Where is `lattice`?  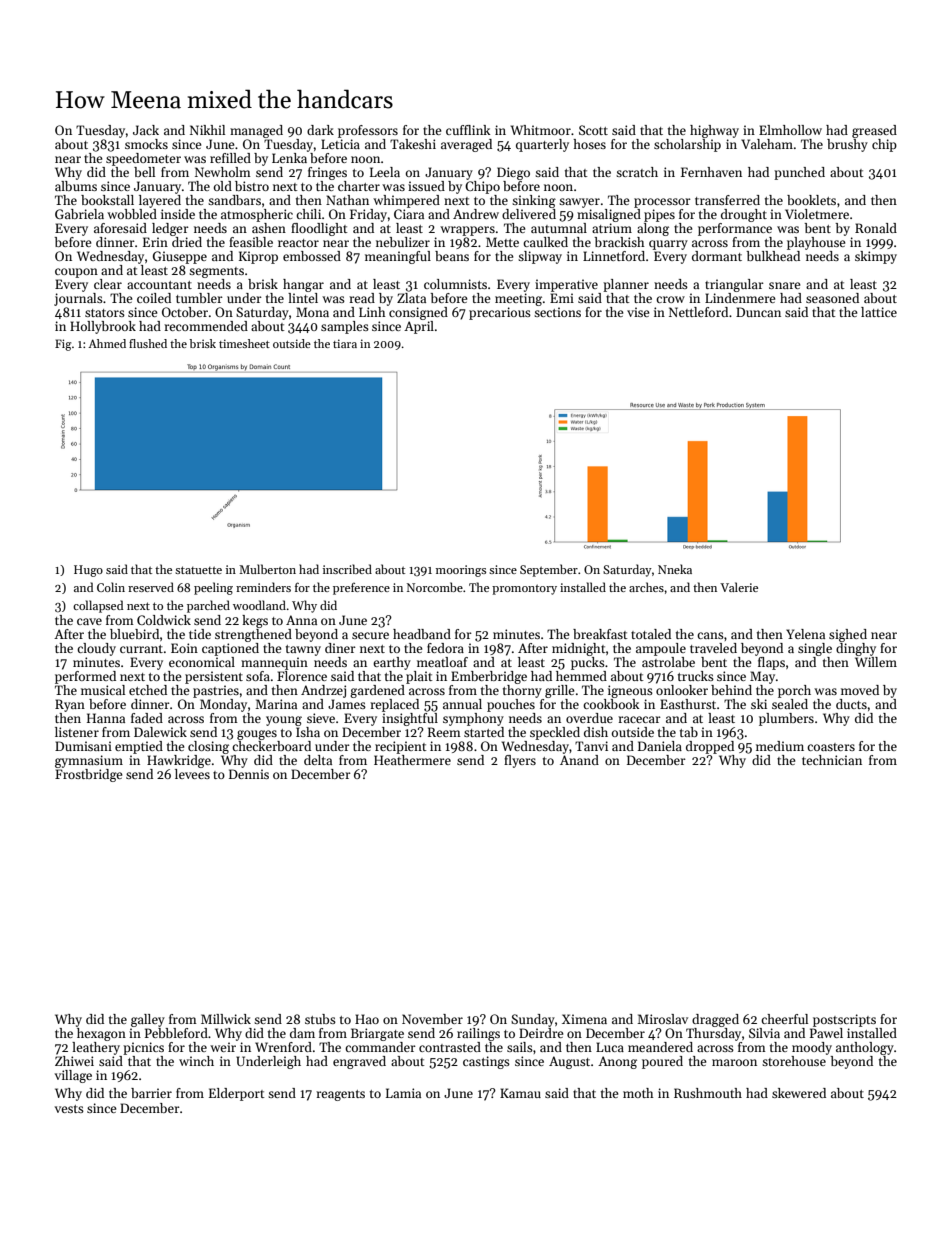
lattice is located at coordinates (879, 312).
